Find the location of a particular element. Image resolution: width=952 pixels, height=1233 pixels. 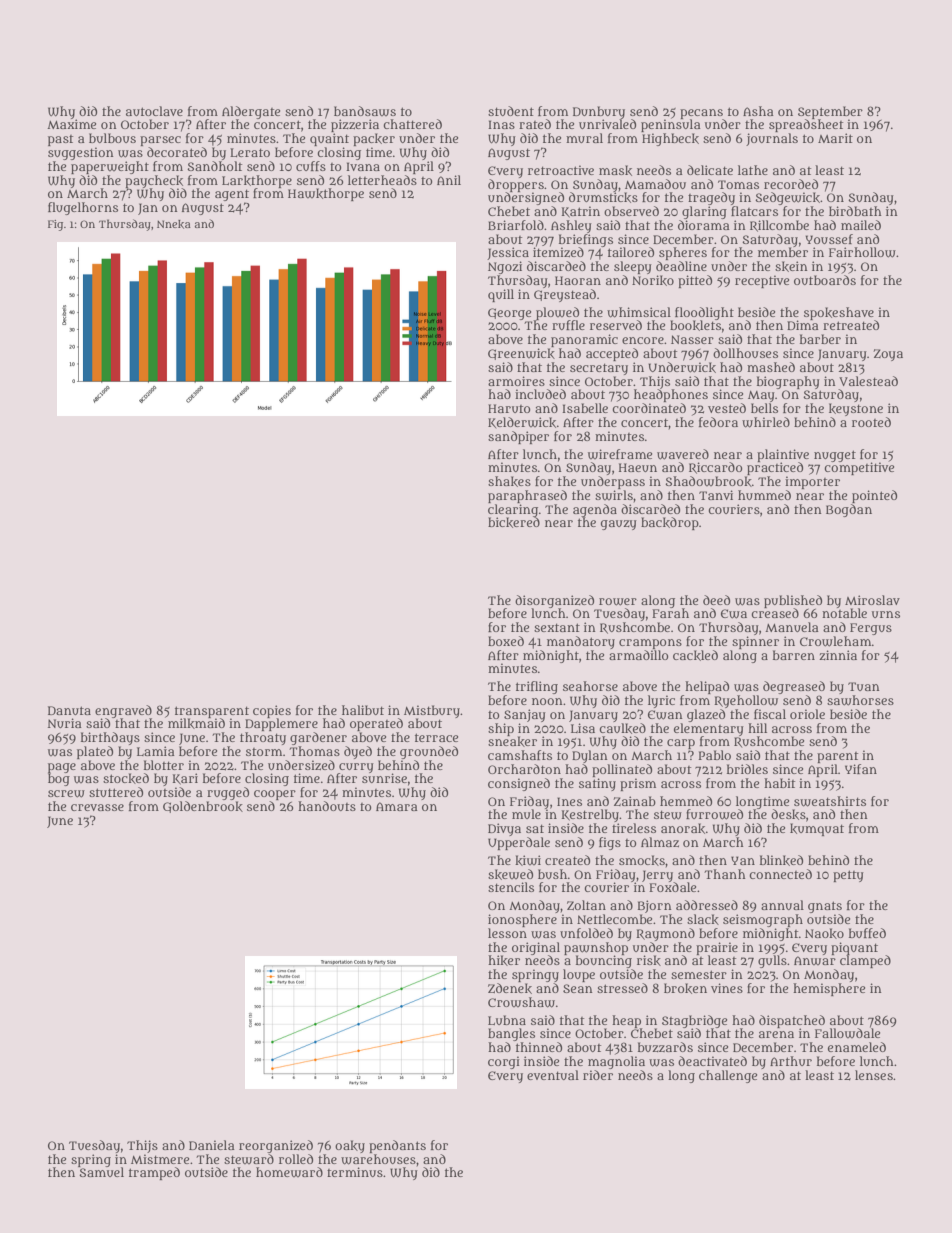

Aldergate is located at coordinates (251, 112).
